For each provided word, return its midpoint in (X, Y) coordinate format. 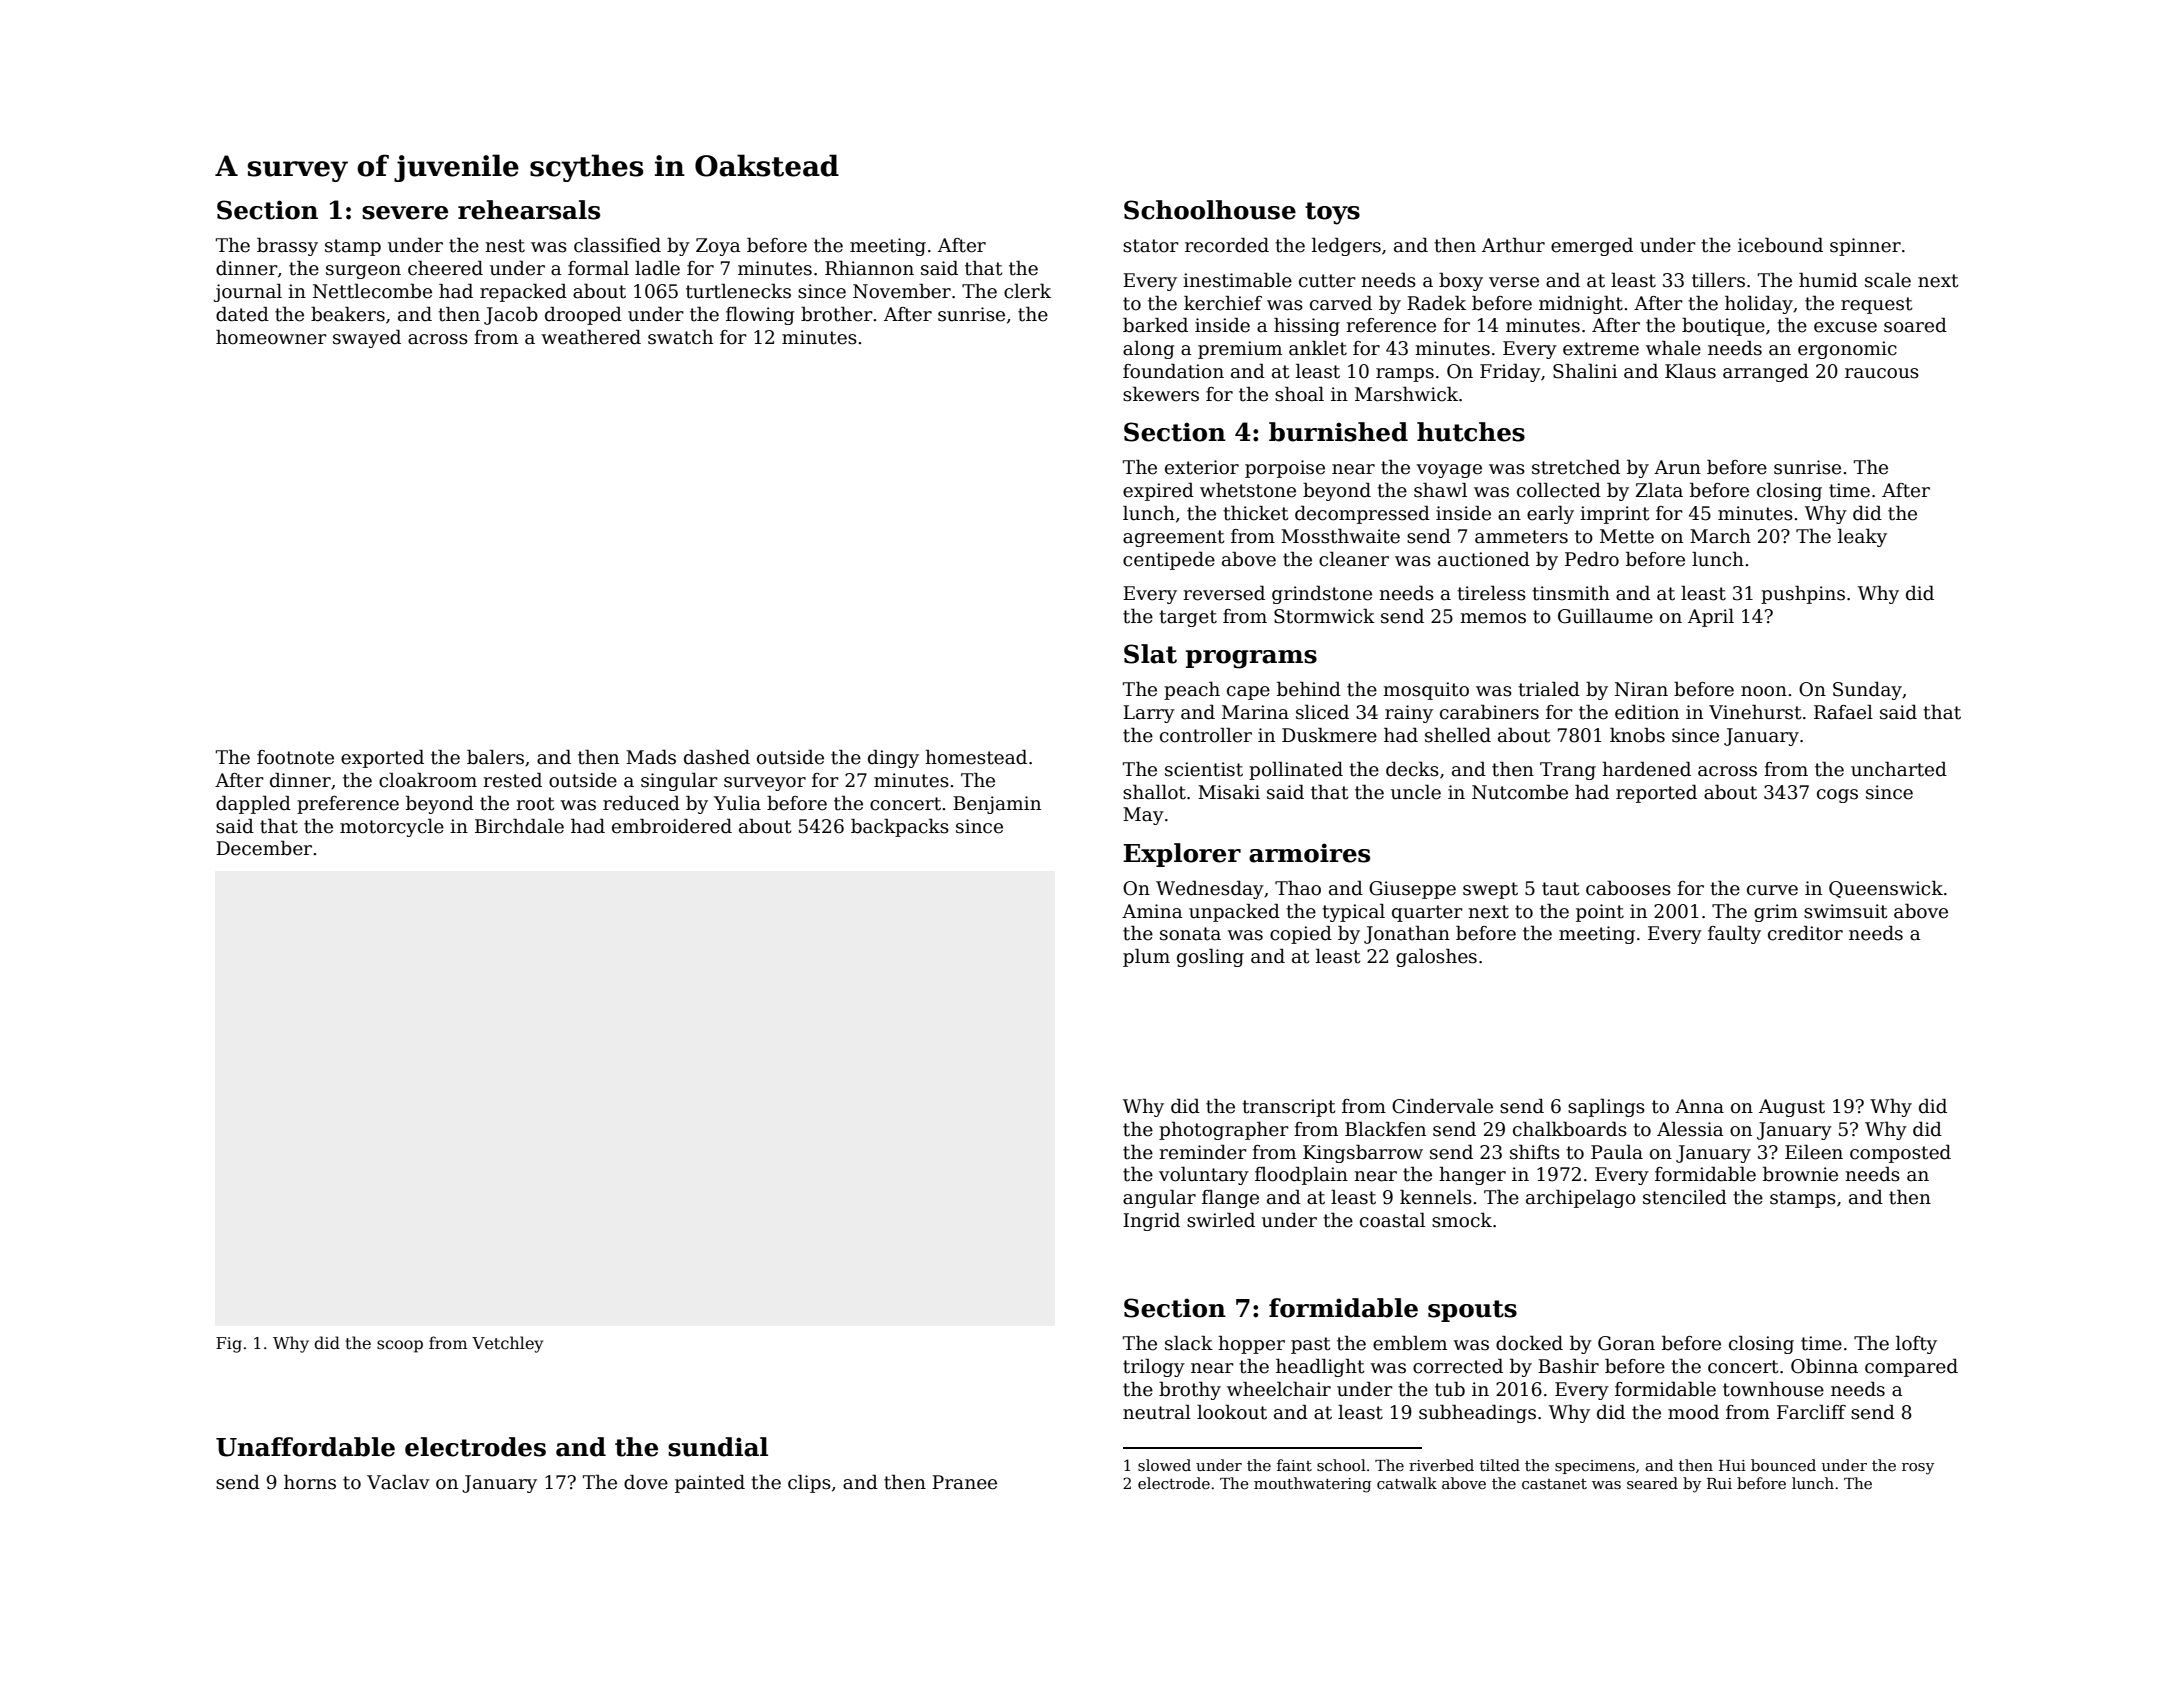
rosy (1918, 1469)
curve (1772, 890)
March (1720, 536)
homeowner (271, 337)
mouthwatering (1313, 1485)
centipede (1169, 560)
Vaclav (398, 1482)
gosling (1210, 957)
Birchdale (519, 826)
